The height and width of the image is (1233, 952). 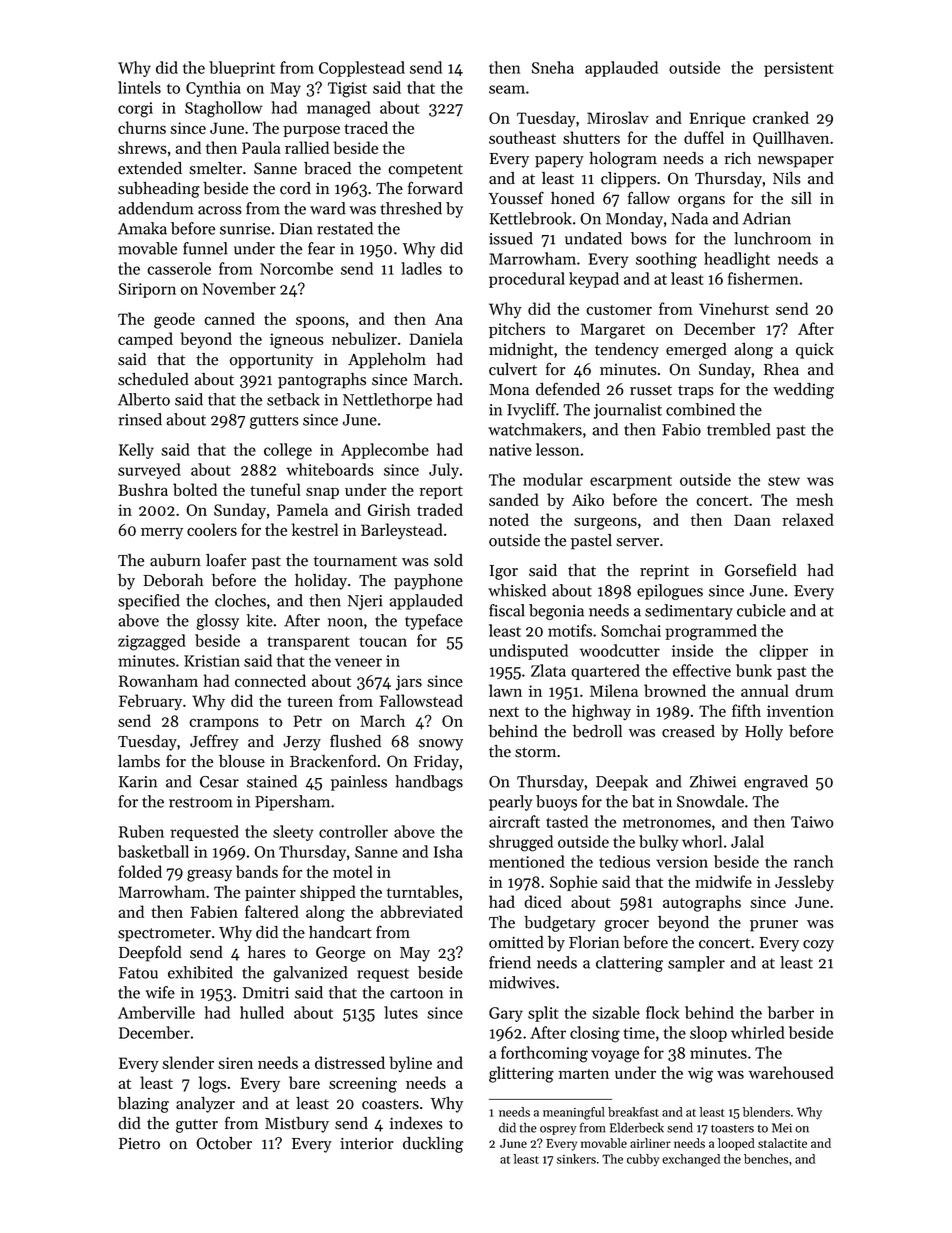 What do you see at coordinates (527, 280) in the image?
I see `procedural` at bounding box center [527, 280].
